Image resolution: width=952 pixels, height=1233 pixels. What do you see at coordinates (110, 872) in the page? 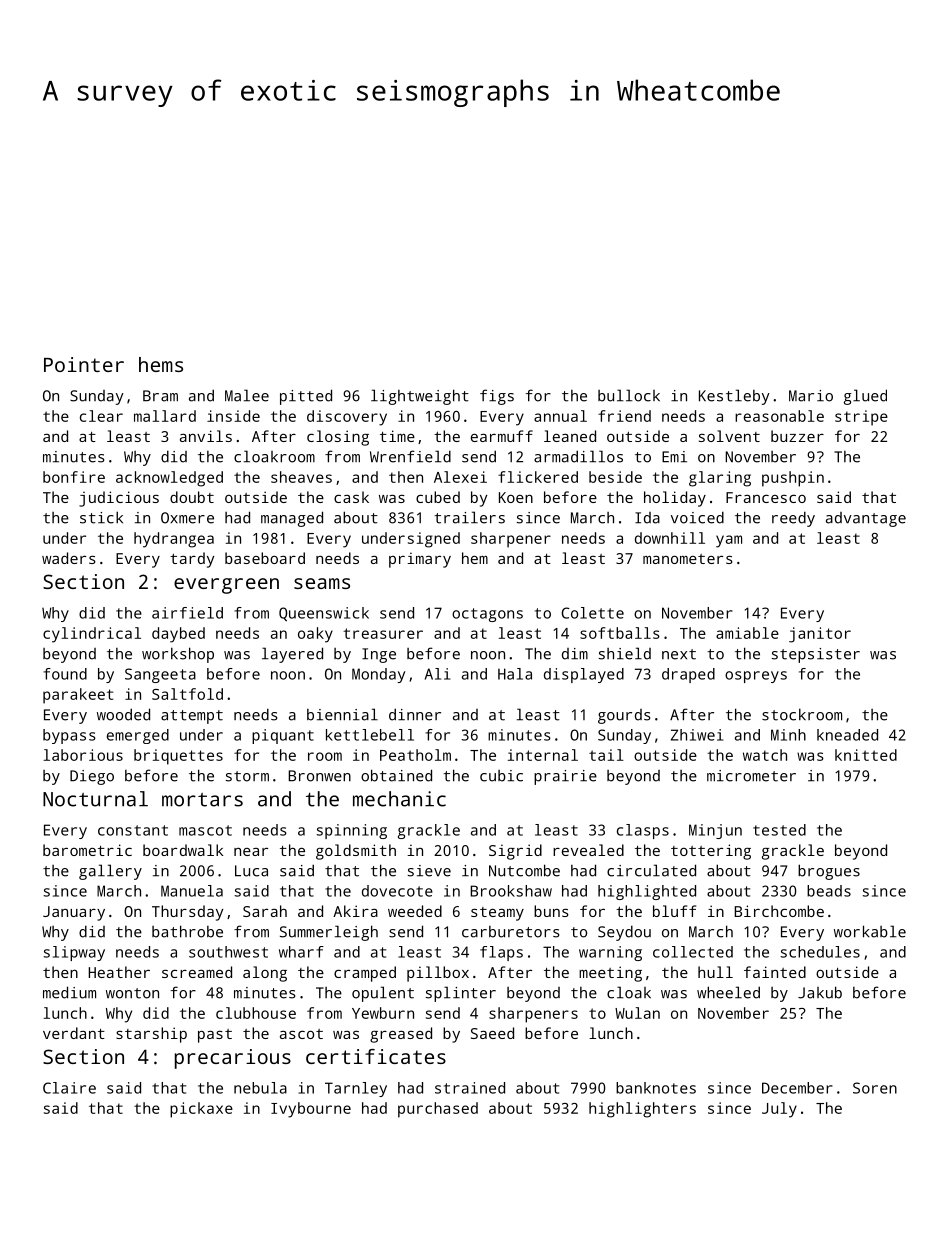
I see `gallery` at bounding box center [110, 872].
